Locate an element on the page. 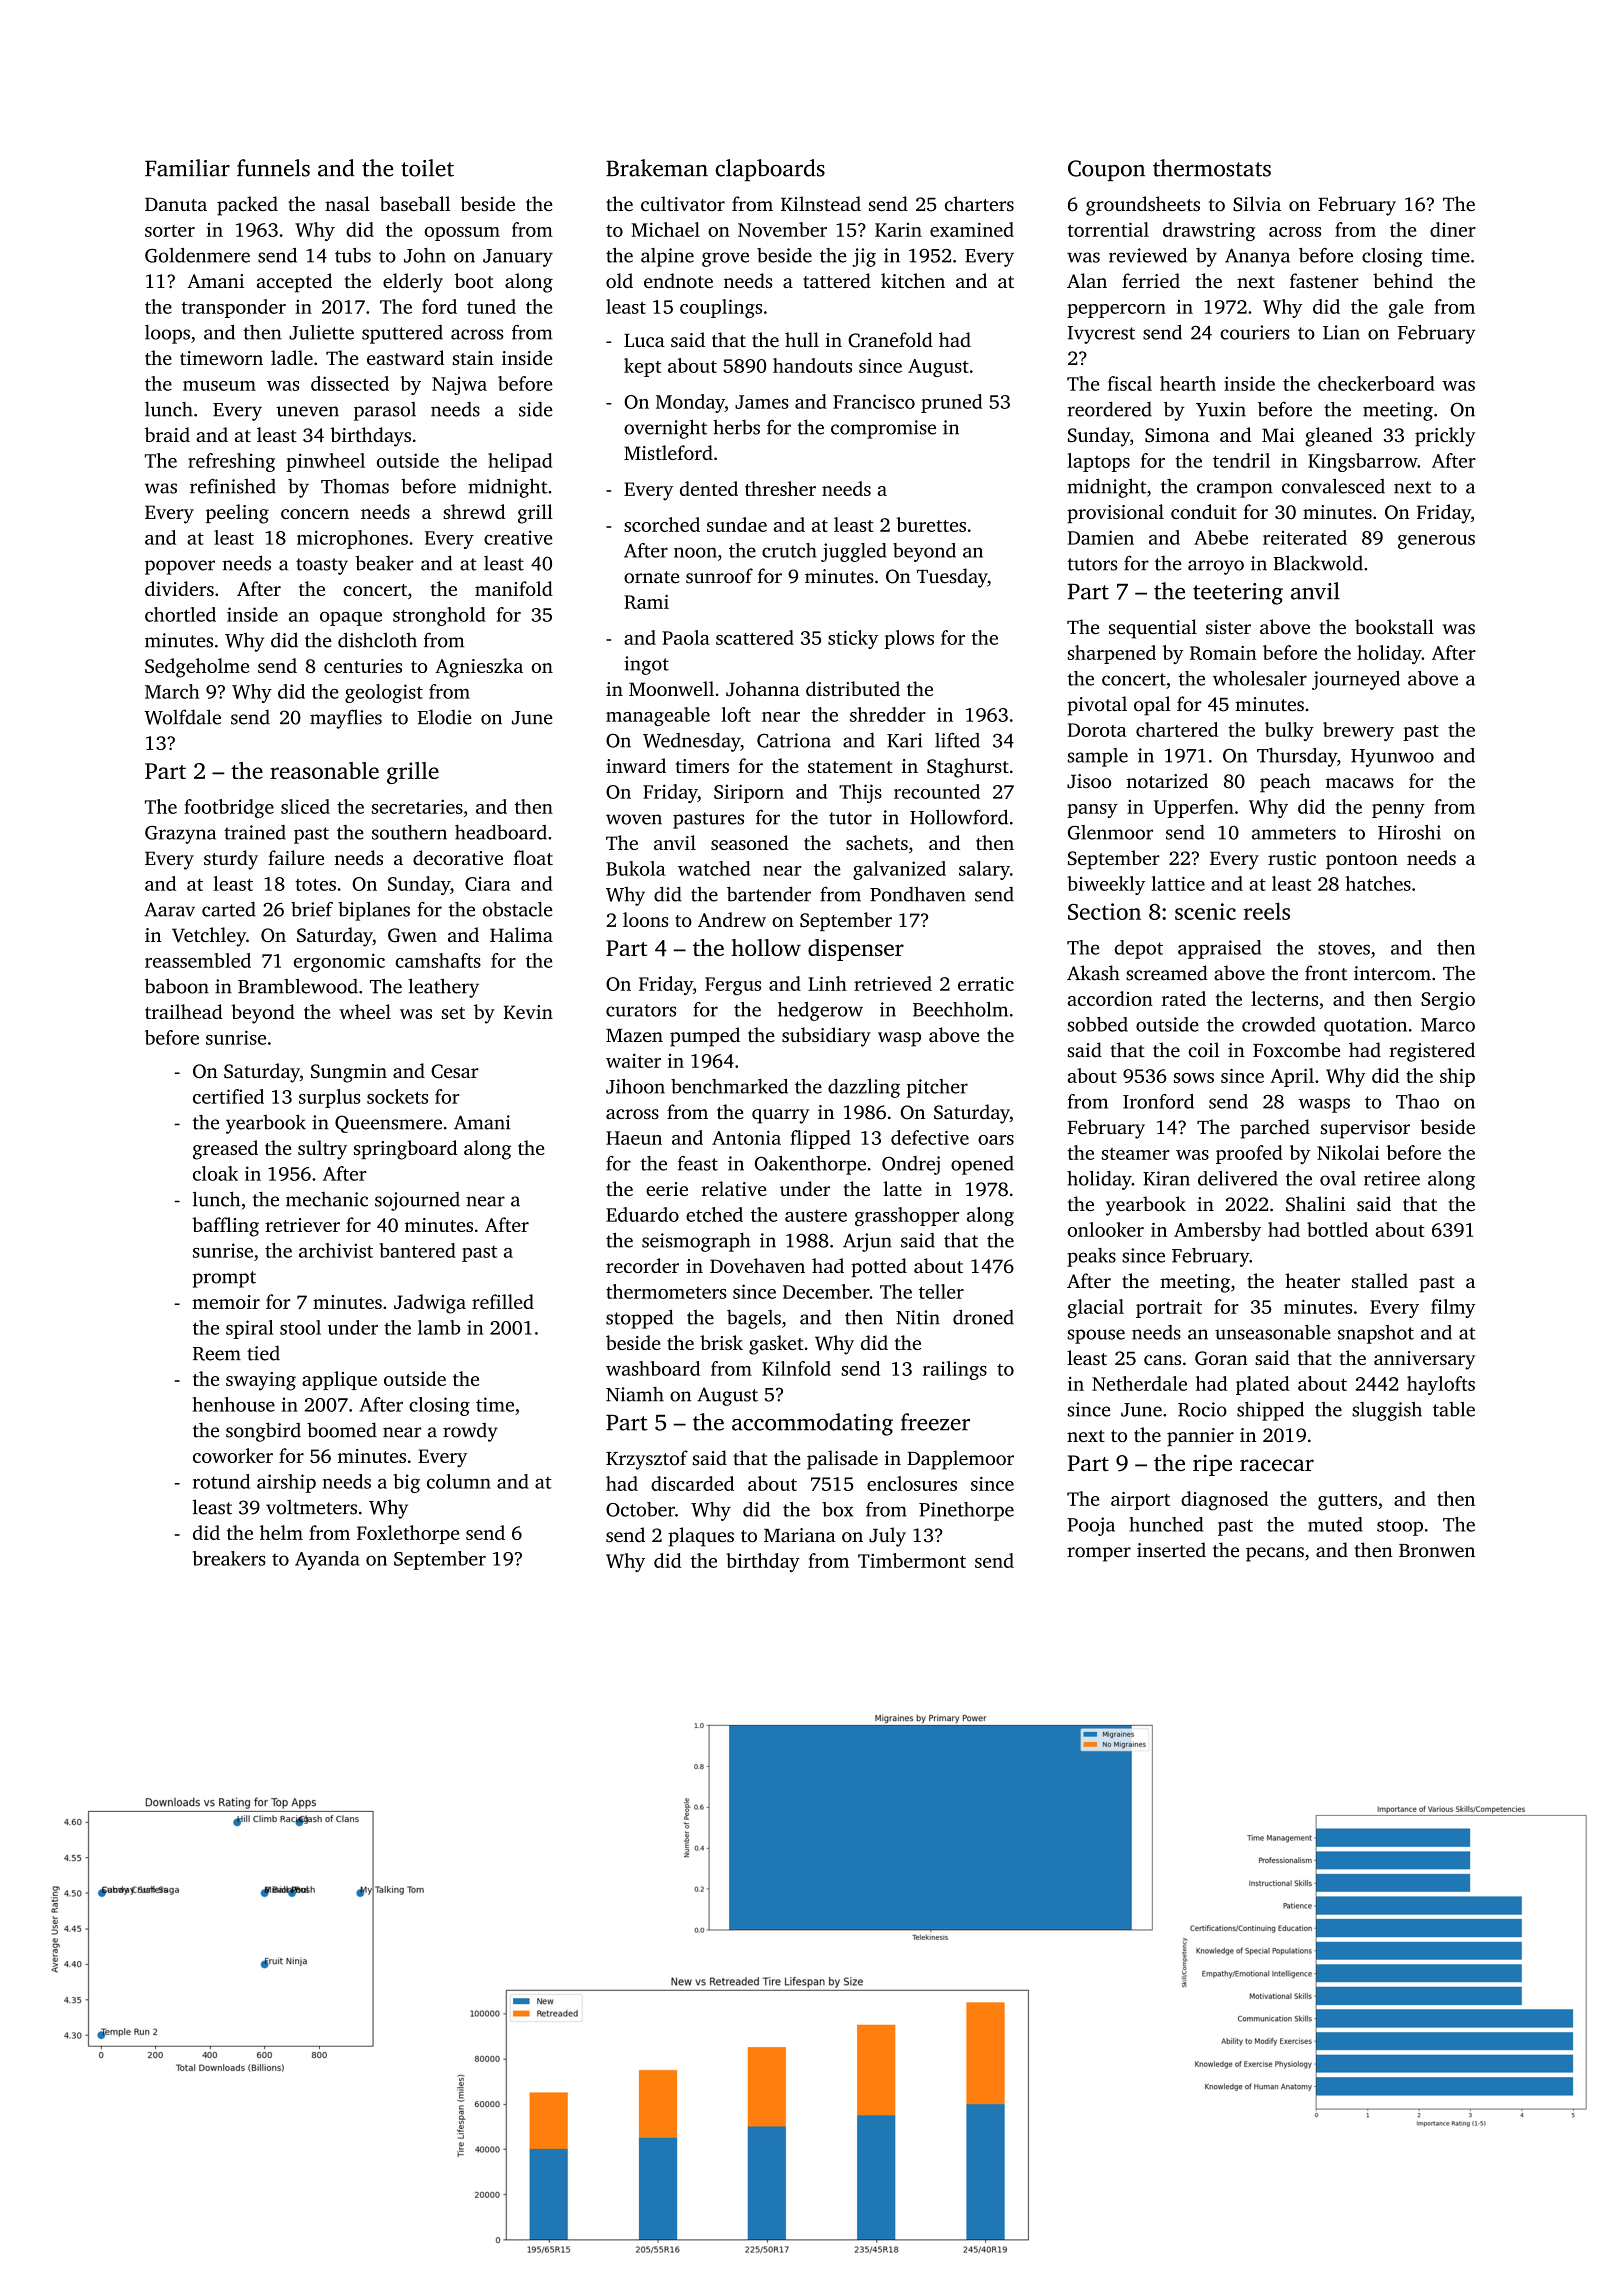 This image has height=2292, width=1620. breakers is located at coordinates (229, 1558).
